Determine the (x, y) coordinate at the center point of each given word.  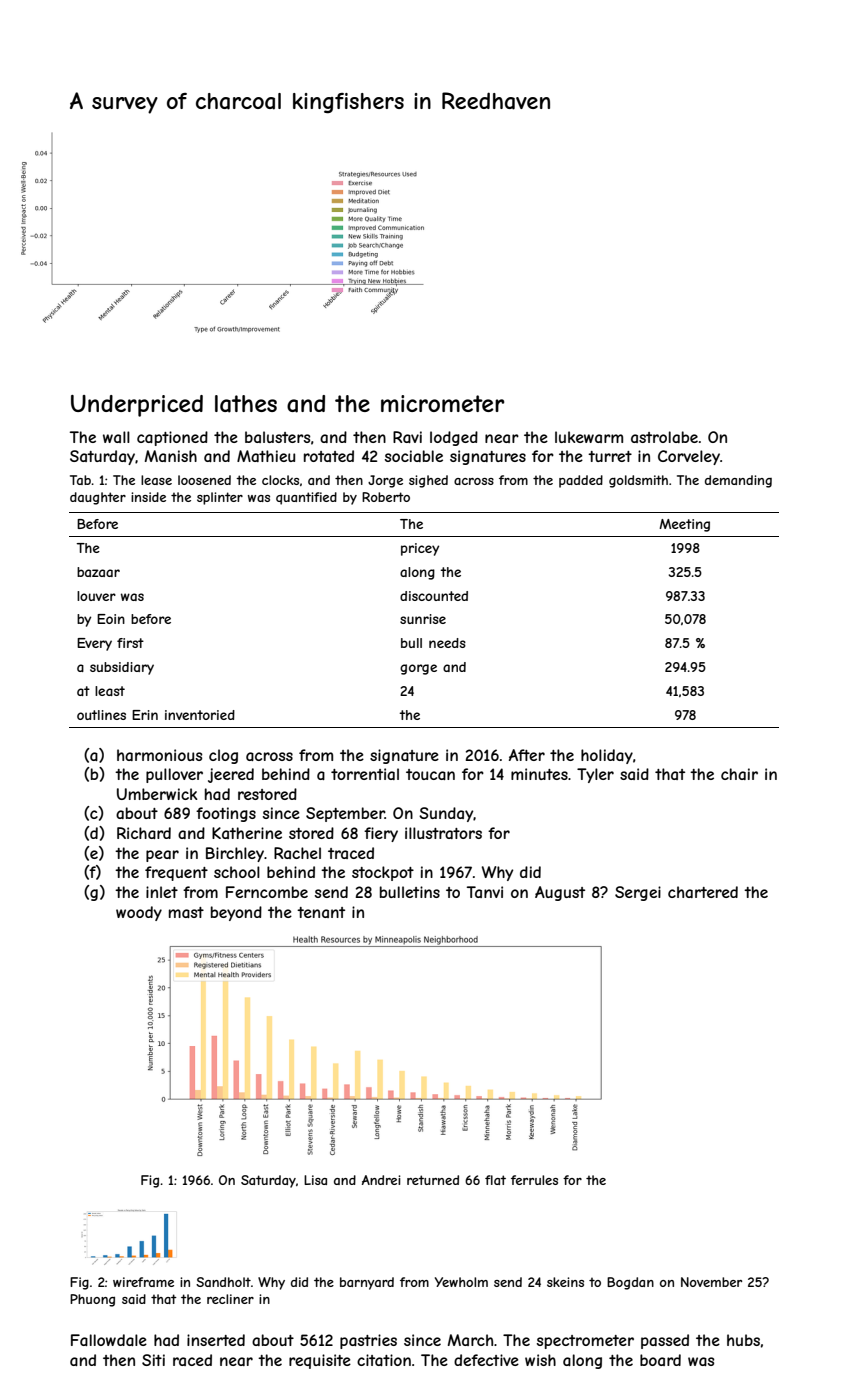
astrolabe (664, 437)
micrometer (442, 403)
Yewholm (461, 1282)
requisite (320, 1361)
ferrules (534, 1180)
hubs (743, 1340)
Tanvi (485, 892)
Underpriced (137, 406)
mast (186, 912)
